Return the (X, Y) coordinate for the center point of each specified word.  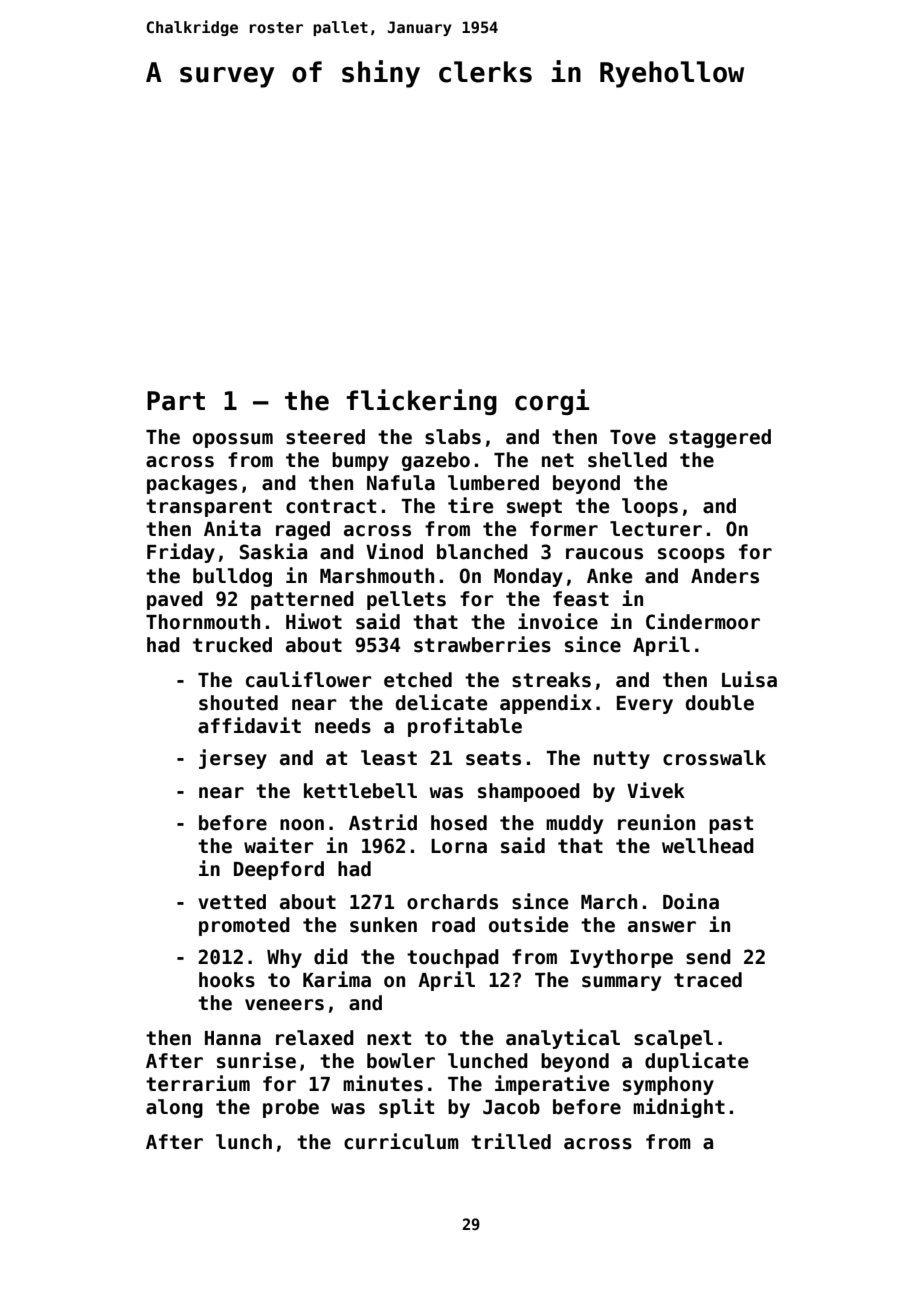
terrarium (198, 1083)
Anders (725, 576)
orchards (452, 902)
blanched (482, 552)
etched (418, 680)
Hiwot (314, 621)
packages (192, 484)
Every (645, 705)
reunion (656, 822)
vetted (232, 902)
